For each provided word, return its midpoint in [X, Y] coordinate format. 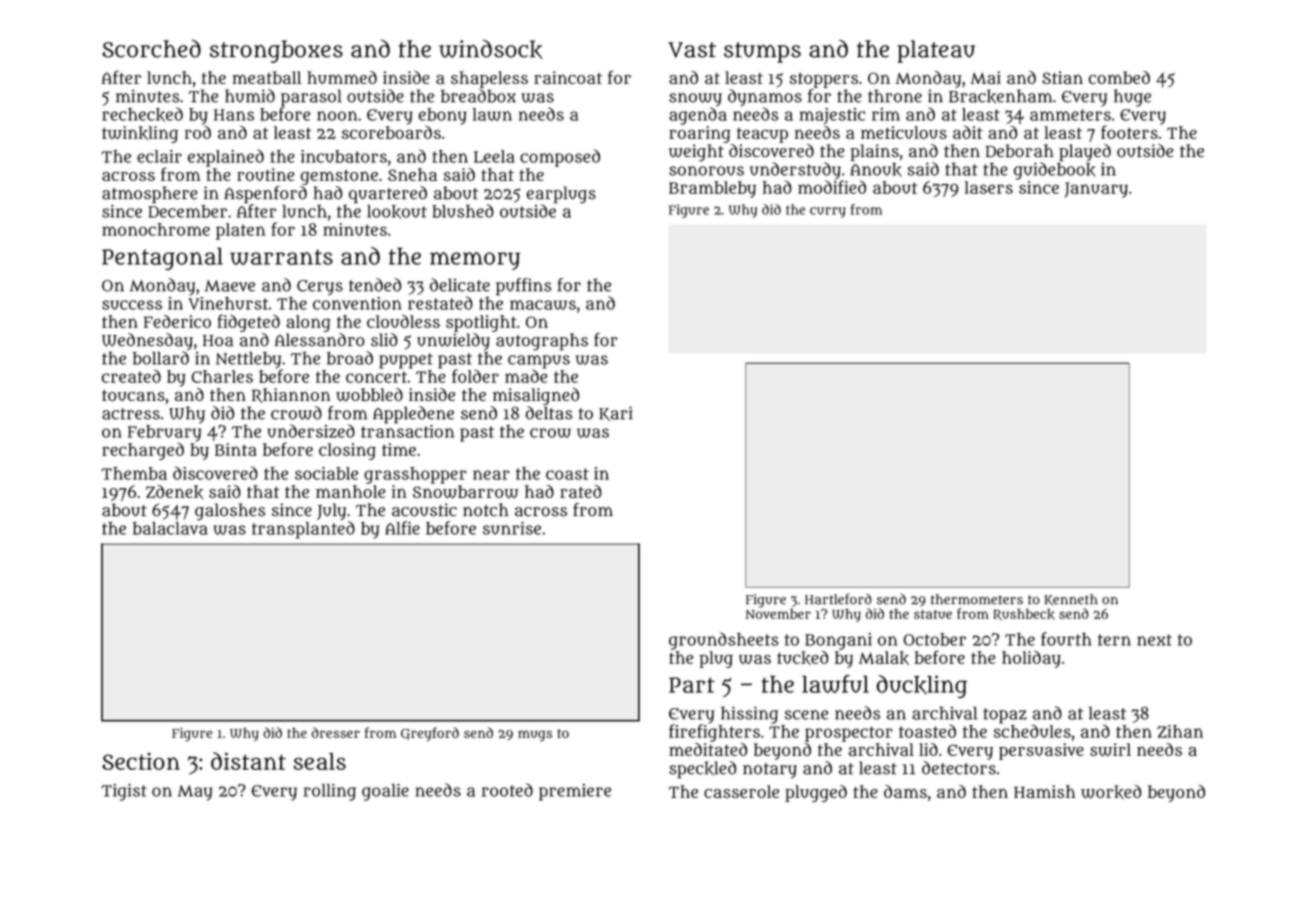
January [1096, 190]
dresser [336, 732]
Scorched [151, 49]
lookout [397, 212]
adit [968, 132]
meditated [708, 749]
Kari [616, 413]
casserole [741, 791]
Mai [986, 77]
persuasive [1041, 751]
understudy [795, 171]
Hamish [1044, 791]
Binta [236, 449]
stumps [762, 52]
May [195, 793]
